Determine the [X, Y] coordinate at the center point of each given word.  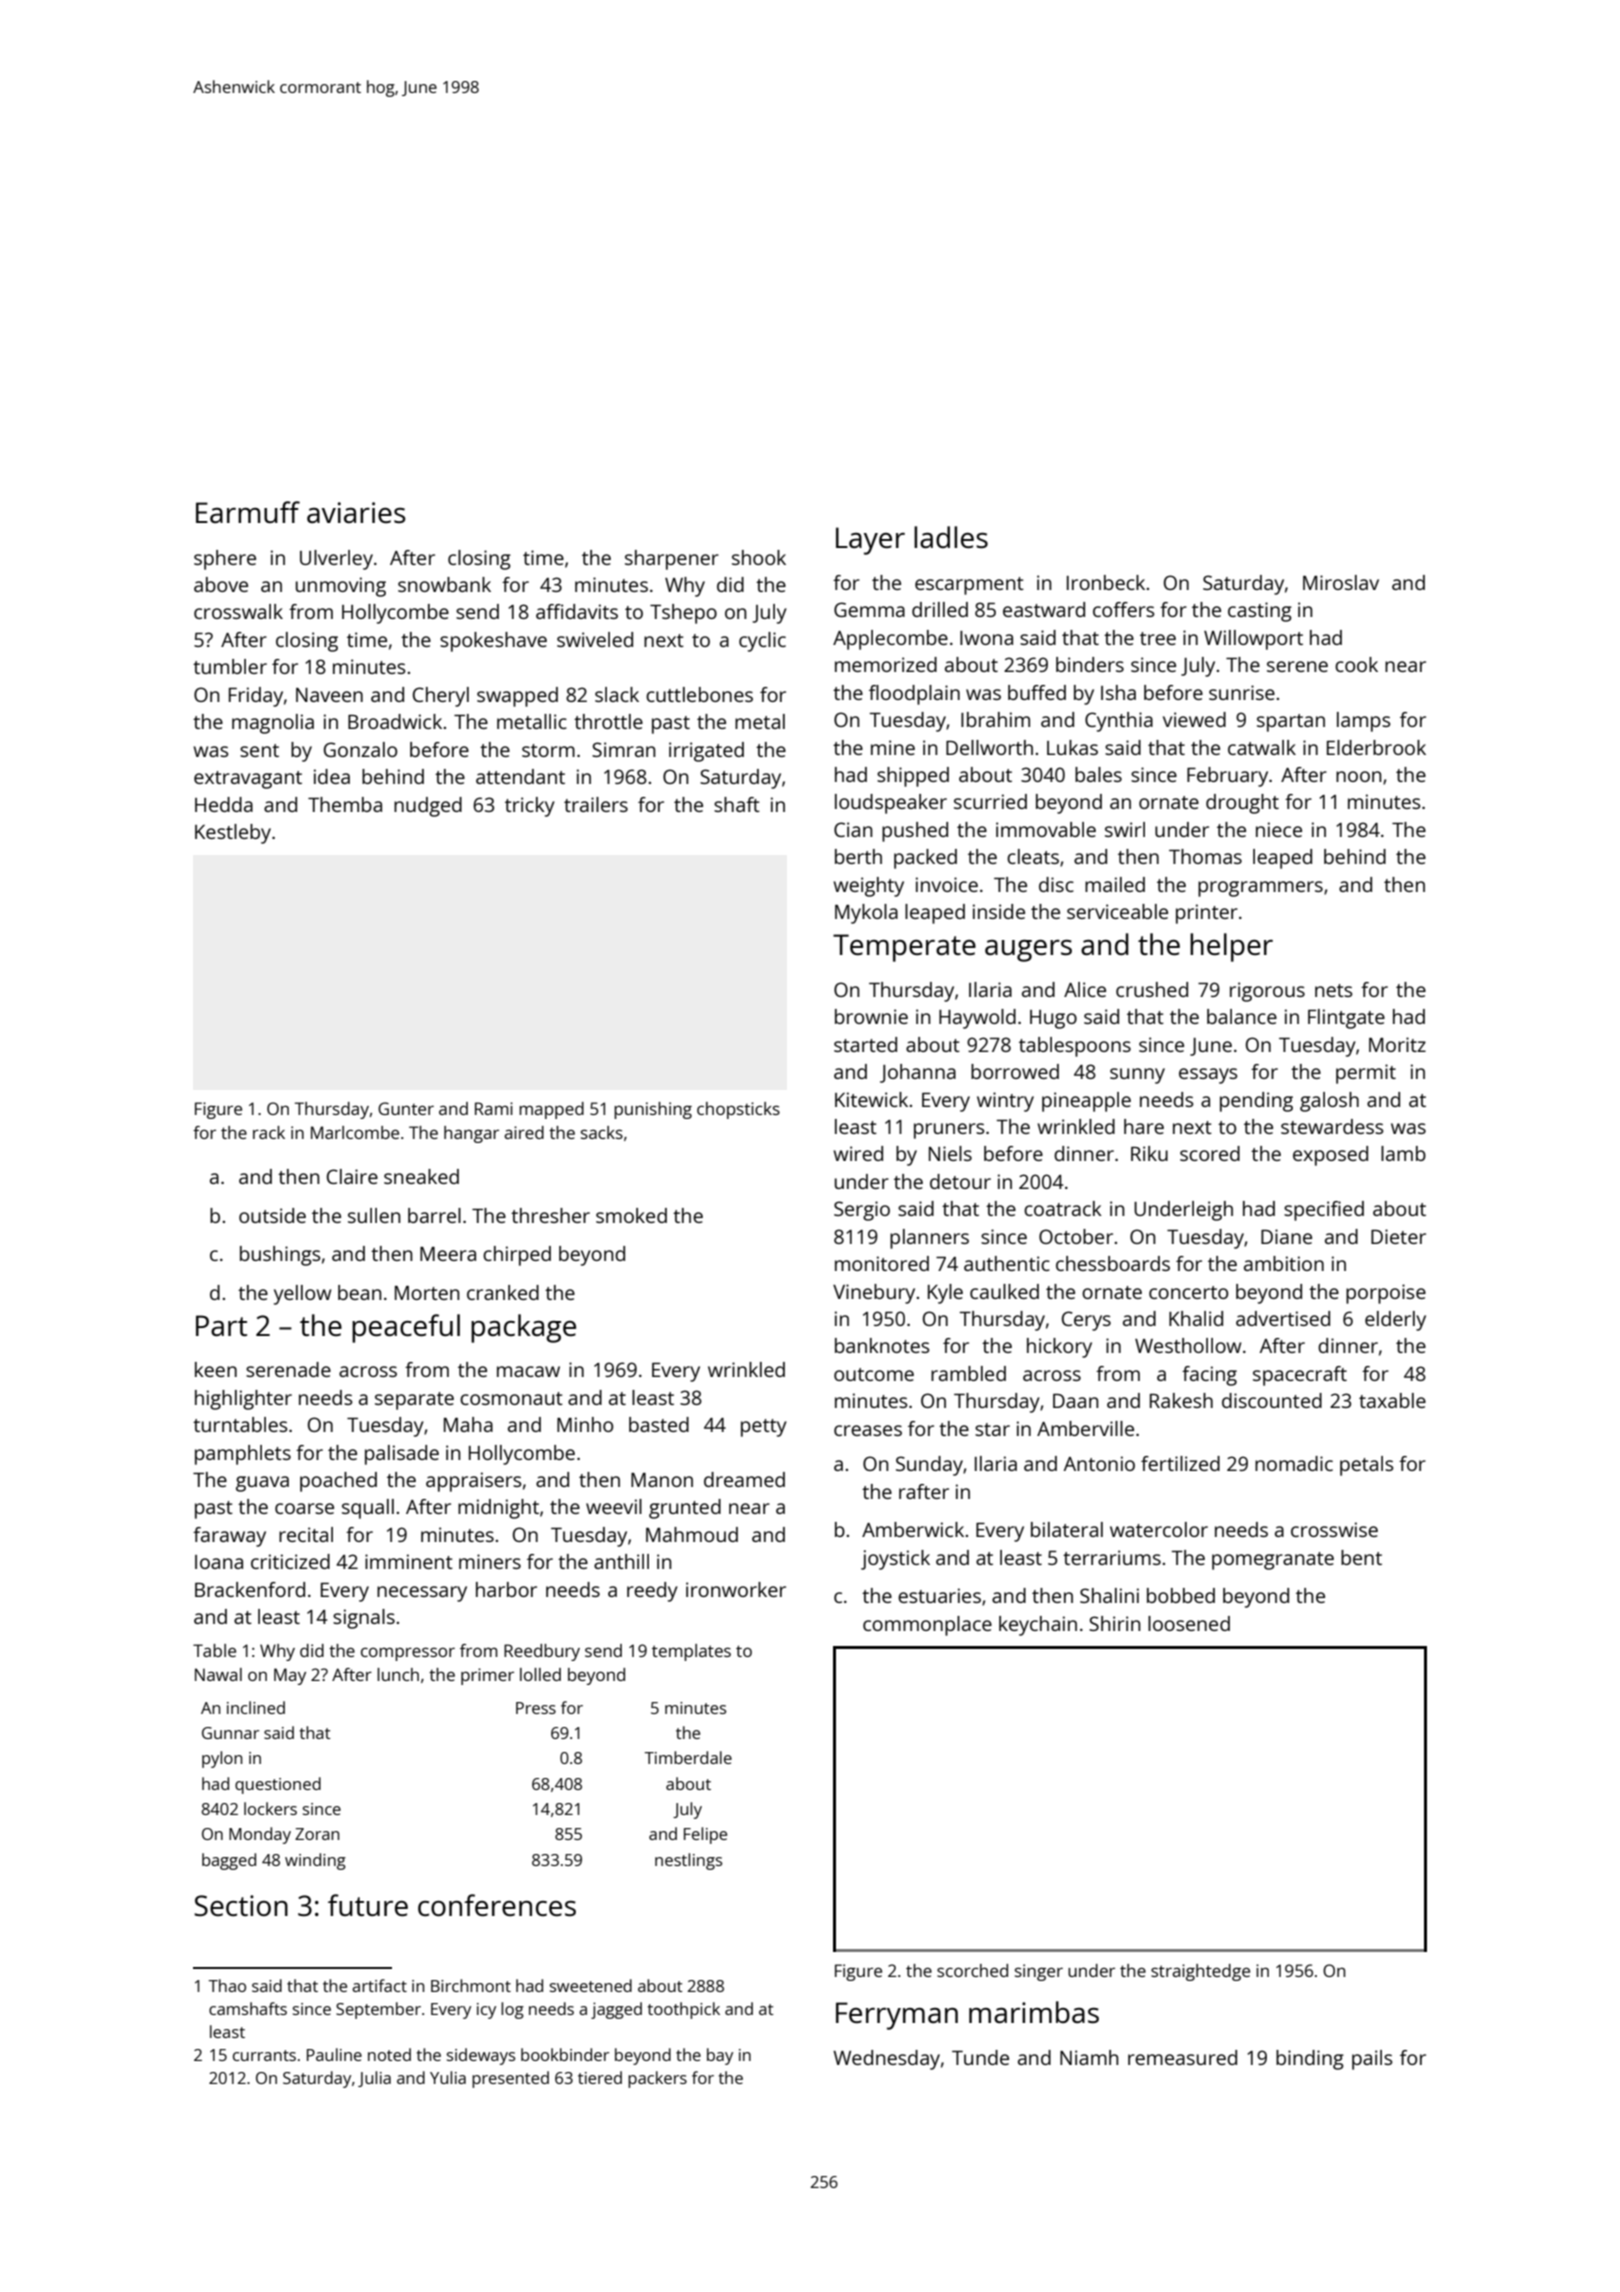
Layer [870, 541]
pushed [915, 832]
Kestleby [233, 834]
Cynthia [1119, 722]
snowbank [444, 584]
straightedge [1200, 1972]
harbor [506, 1589]
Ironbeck [1106, 582]
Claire [352, 1176]
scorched [972, 1970]
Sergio [862, 1211]
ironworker [736, 1589]
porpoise [1386, 1294]
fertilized [1180, 1463]
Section [241, 1905]
